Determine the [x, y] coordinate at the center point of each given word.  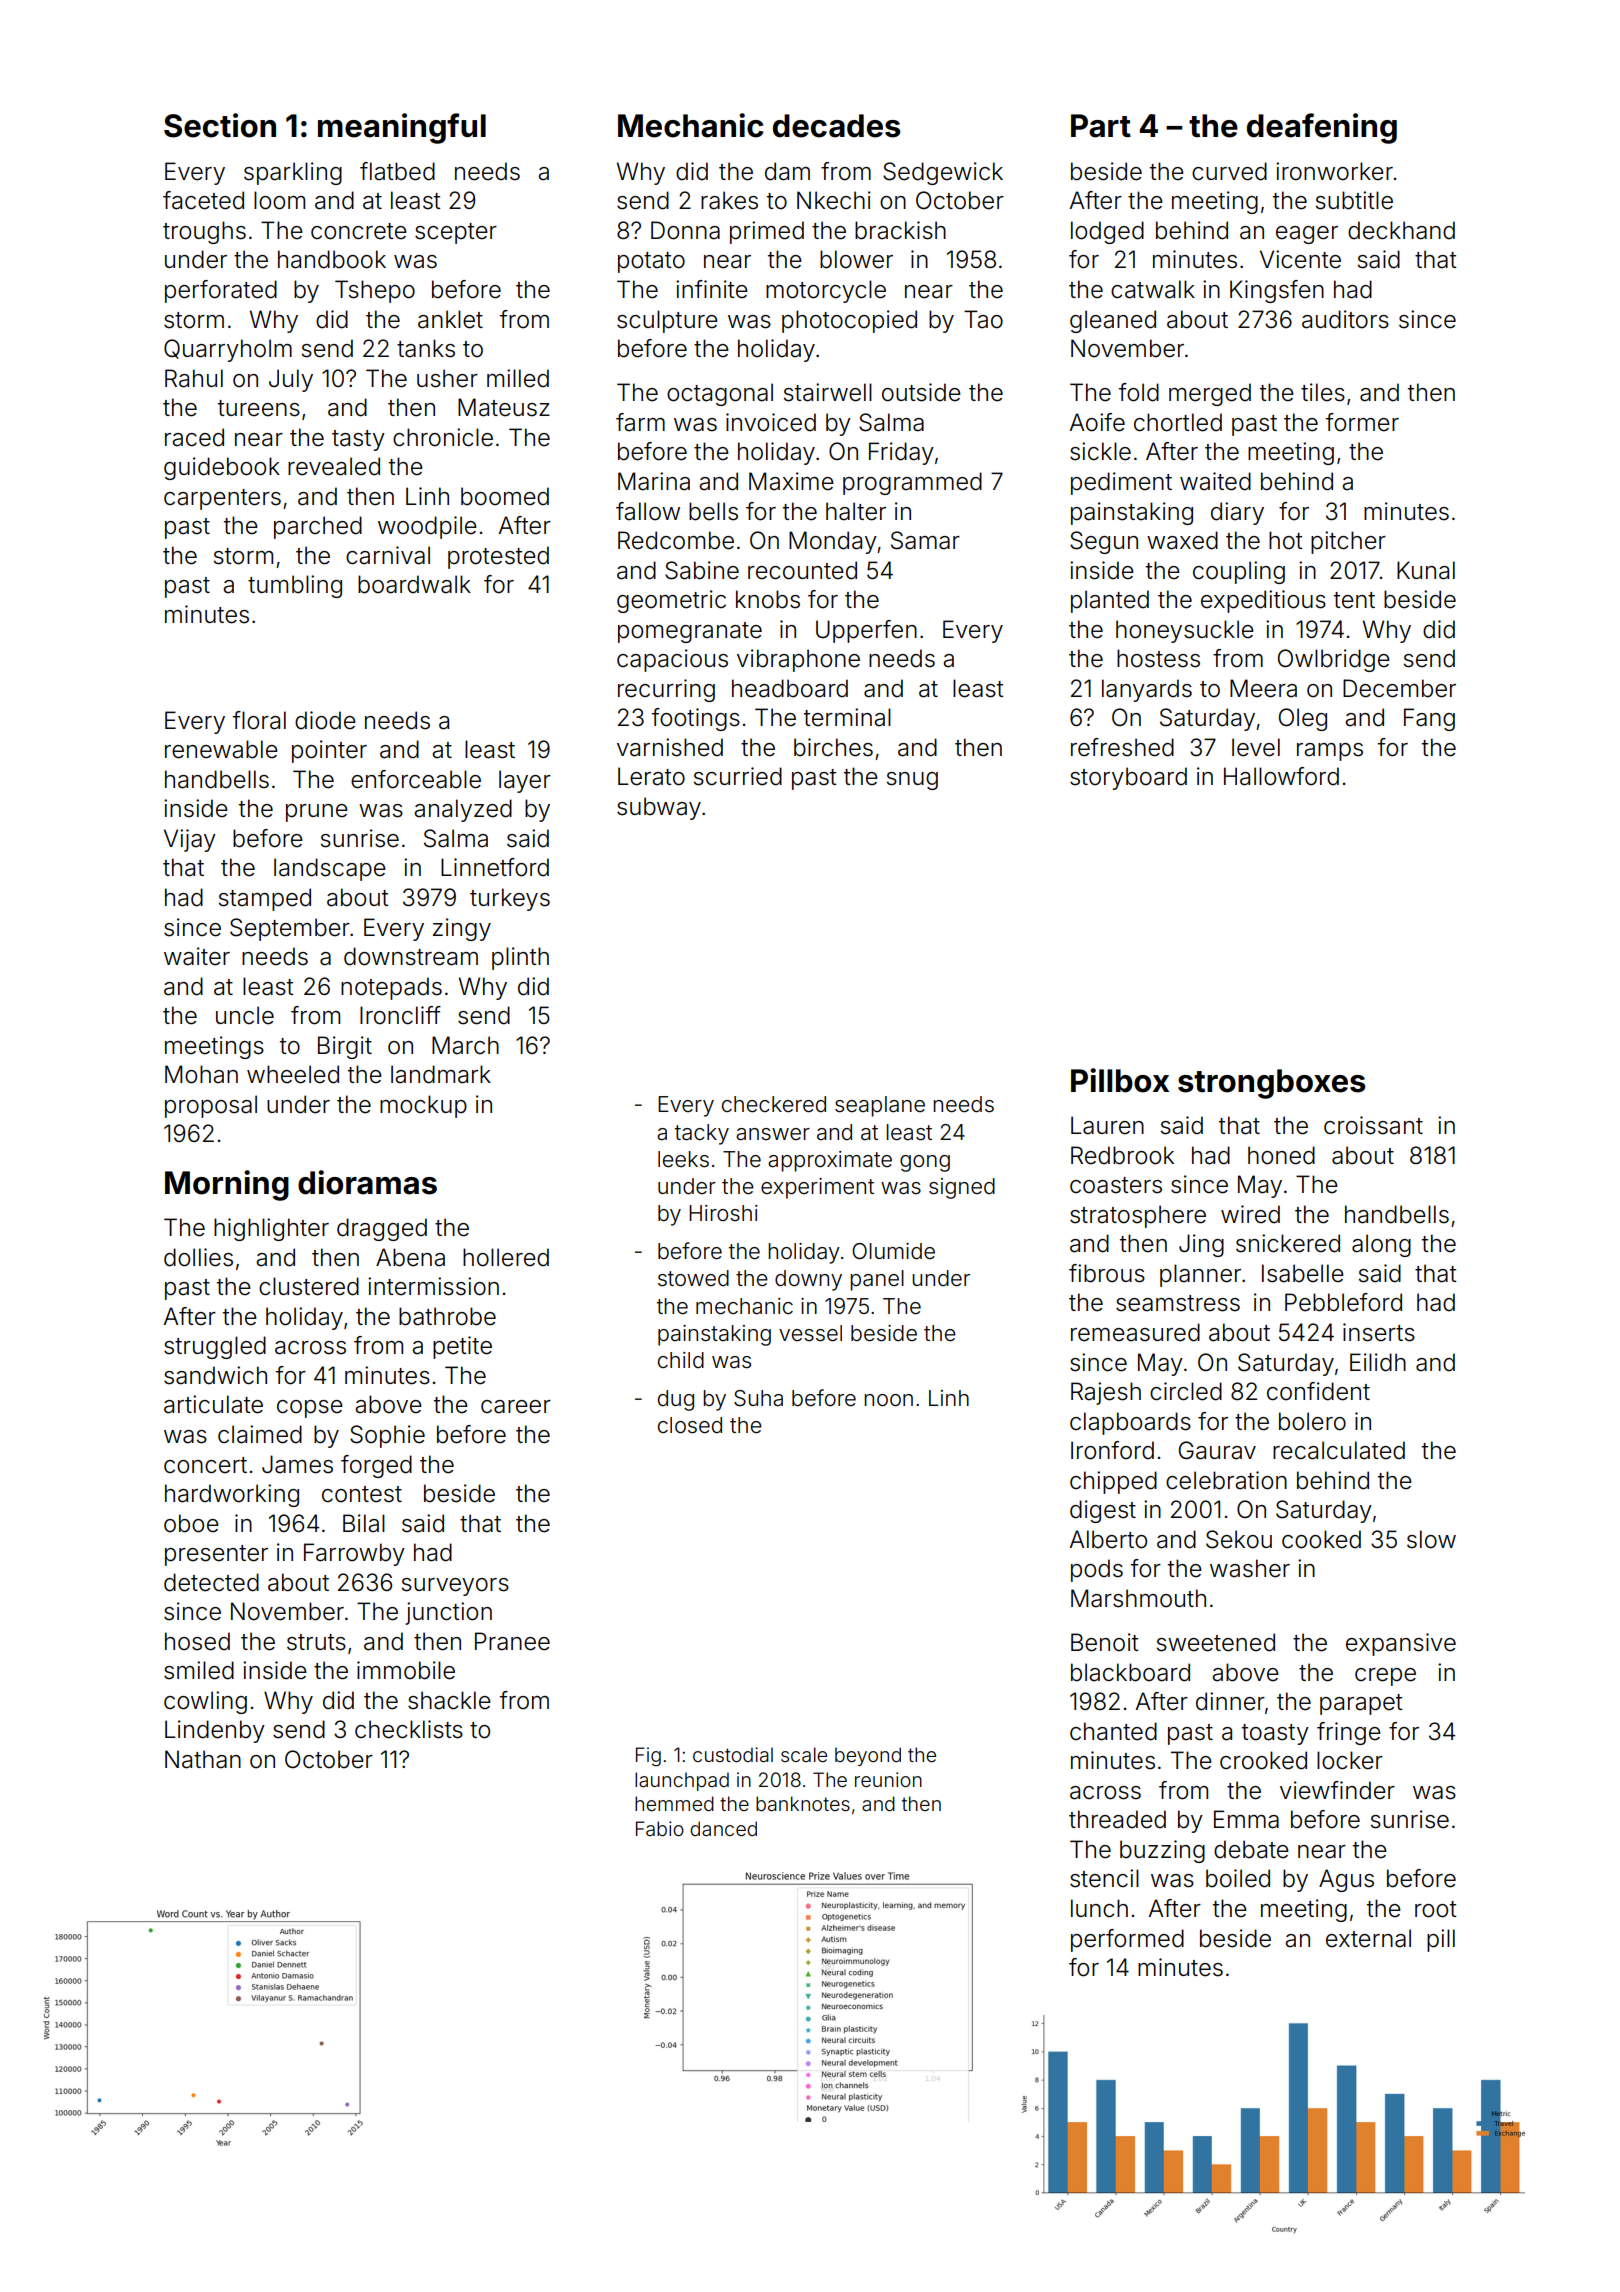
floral [259, 720]
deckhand [1401, 230]
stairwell [828, 392]
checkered [774, 1104]
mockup [423, 1106]
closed [690, 1425]
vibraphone [798, 660]
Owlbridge [1334, 660]
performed [1127, 1940]
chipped [1113, 1482]
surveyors [455, 1587]
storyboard [1128, 778]
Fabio [660, 1828]
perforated [221, 291]
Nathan [203, 1759]
